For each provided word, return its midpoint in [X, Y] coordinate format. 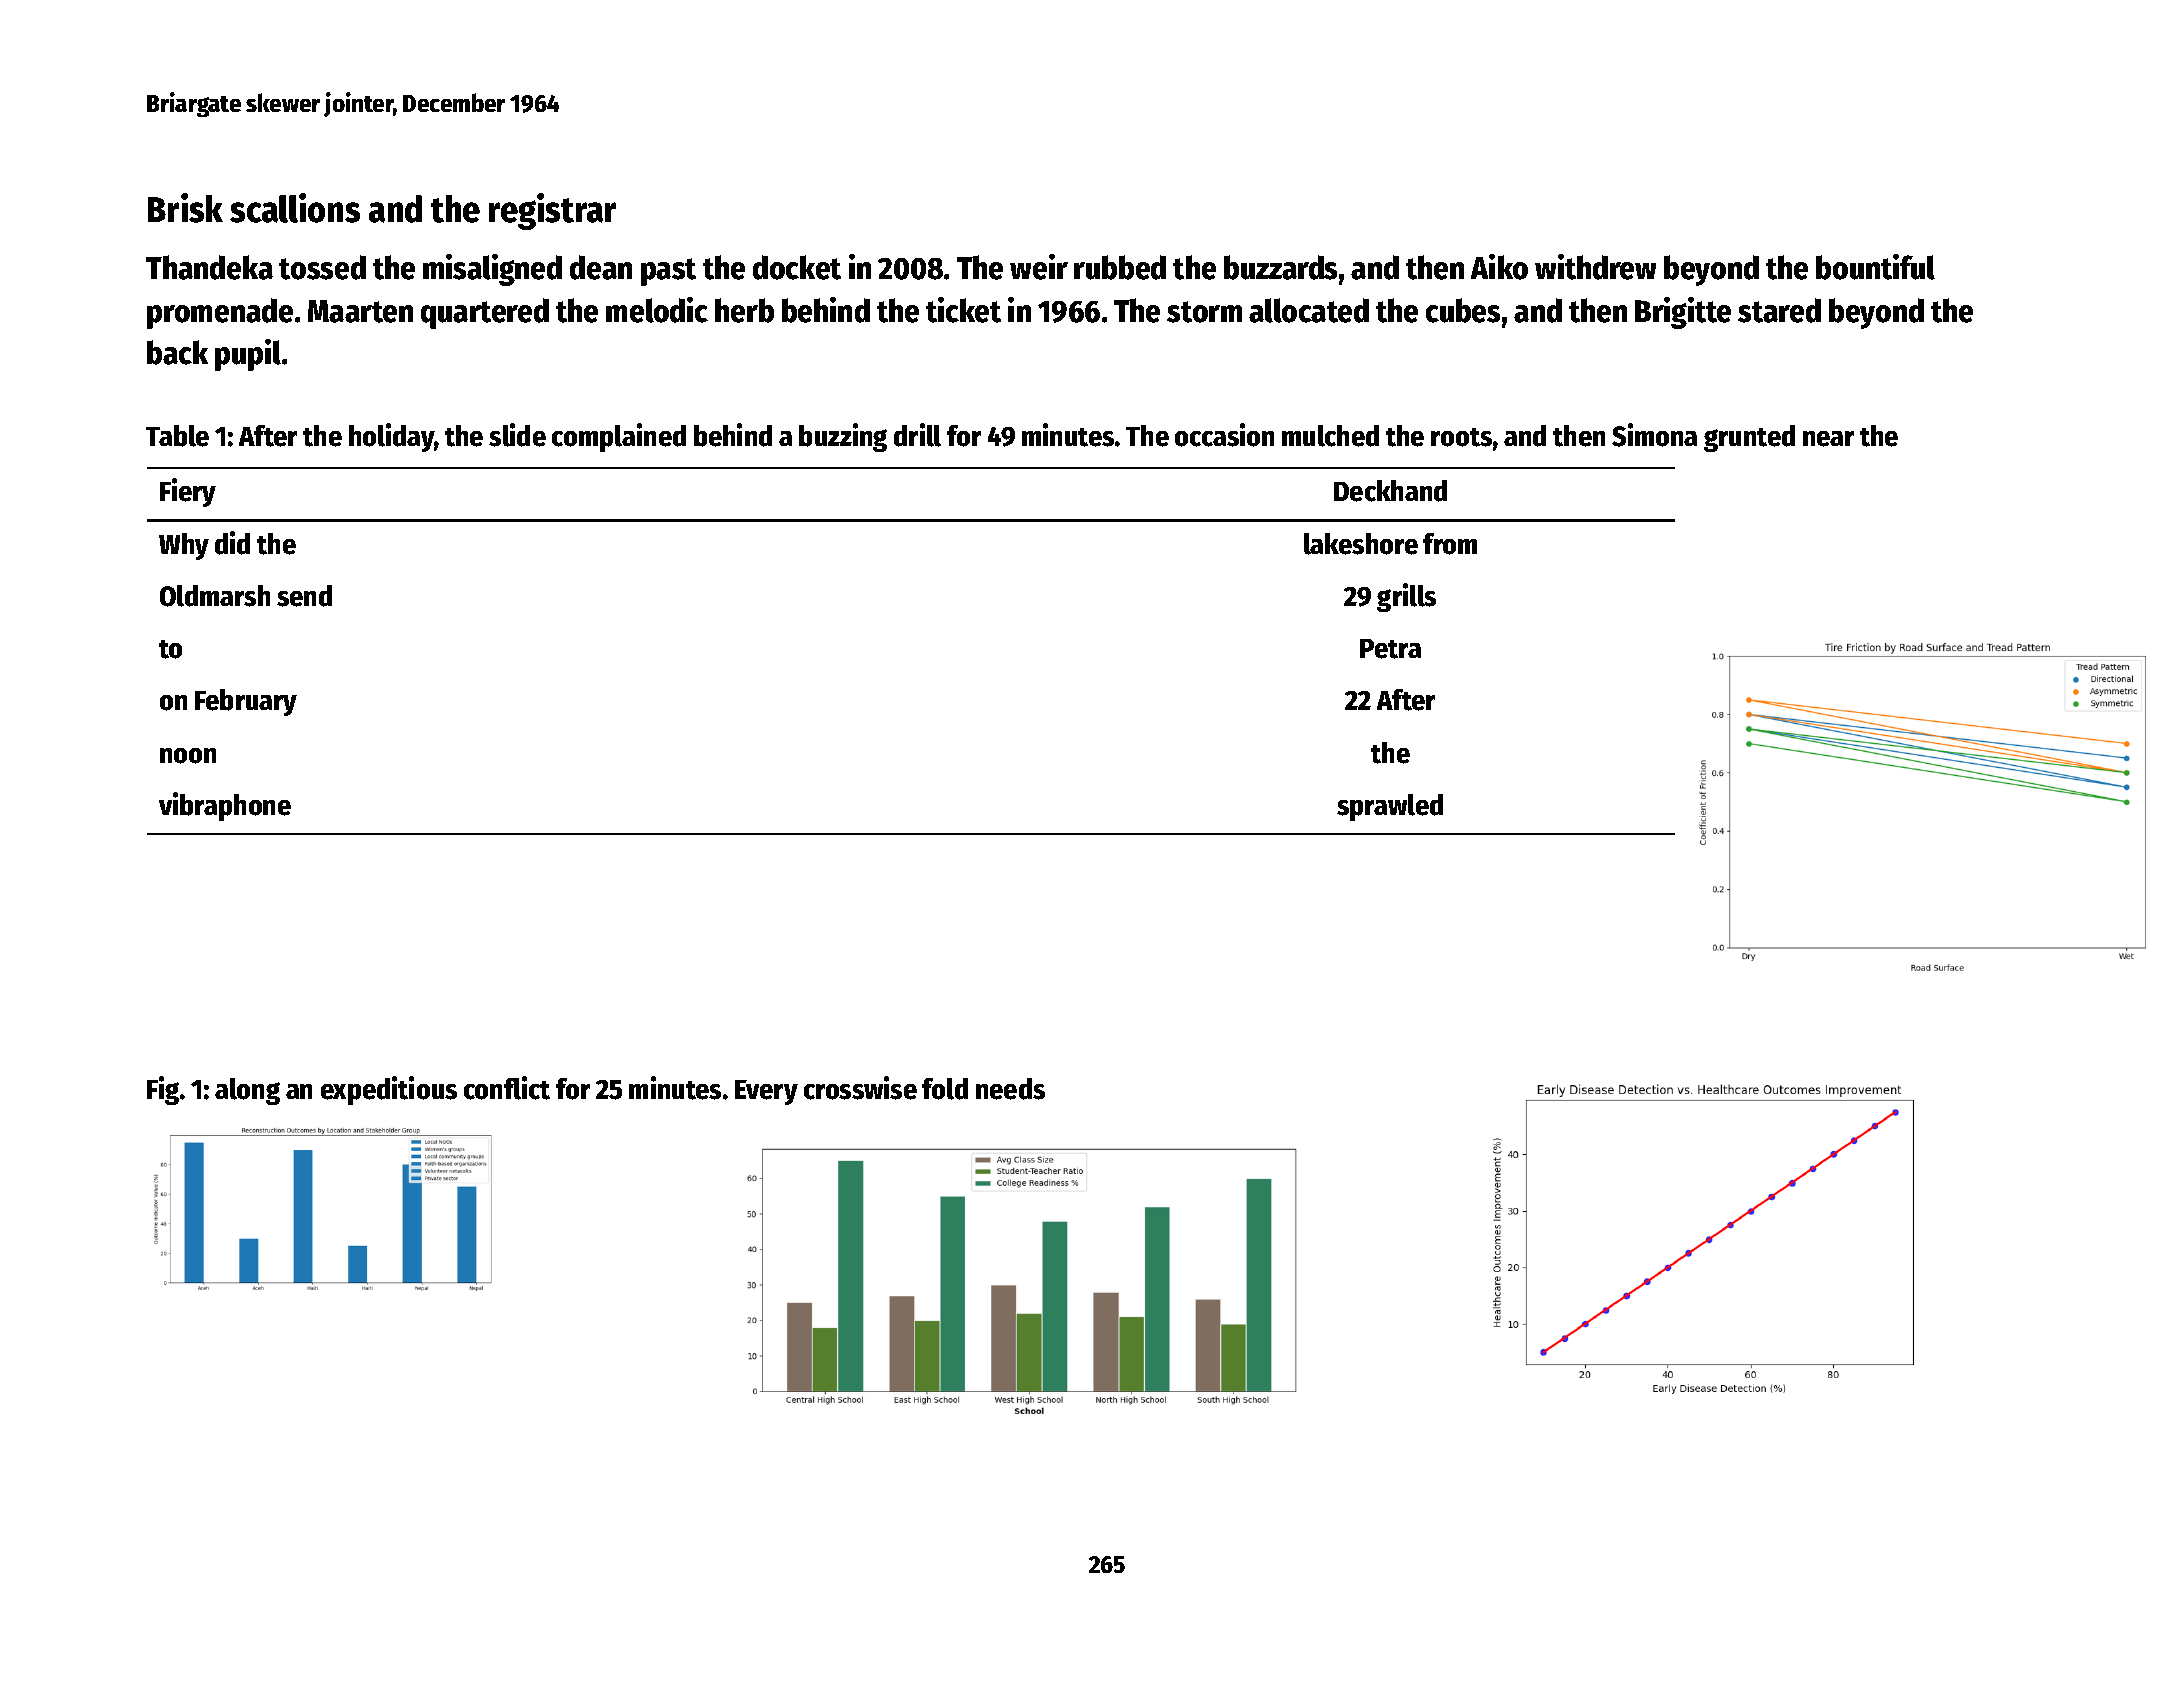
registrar [552, 211]
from [1450, 544]
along [247, 1091]
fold [945, 1089]
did [232, 543]
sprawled [1390, 807]
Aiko [1499, 267]
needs [1010, 1089]
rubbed [1120, 267]
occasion [1224, 435]
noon [188, 756]
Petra [1390, 649]
